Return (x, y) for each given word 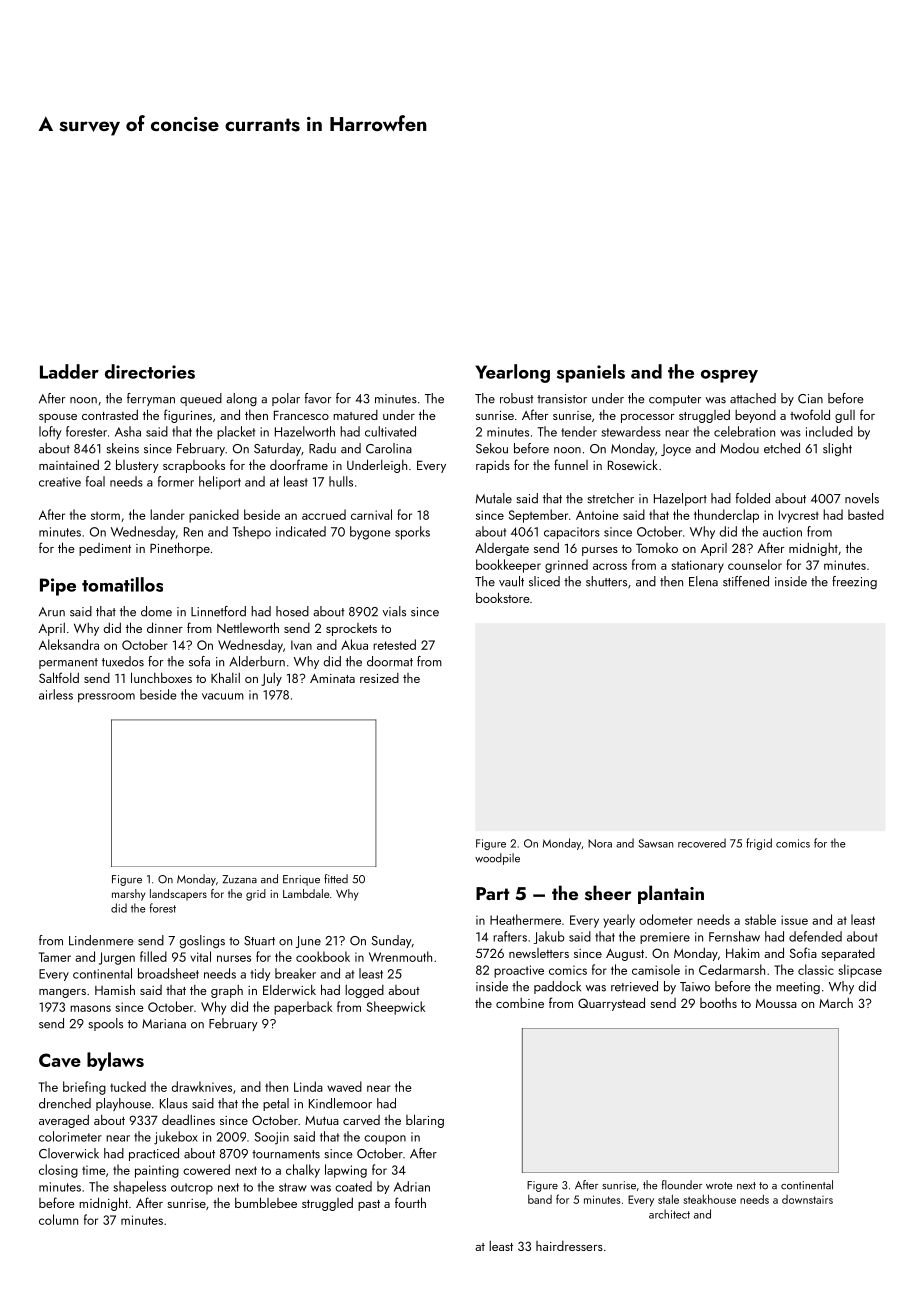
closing (58, 1171)
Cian (810, 399)
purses (600, 551)
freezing (854, 583)
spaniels (591, 373)
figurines (188, 416)
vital (200, 956)
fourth (410, 1202)
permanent (68, 663)
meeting (798, 988)
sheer (608, 893)
